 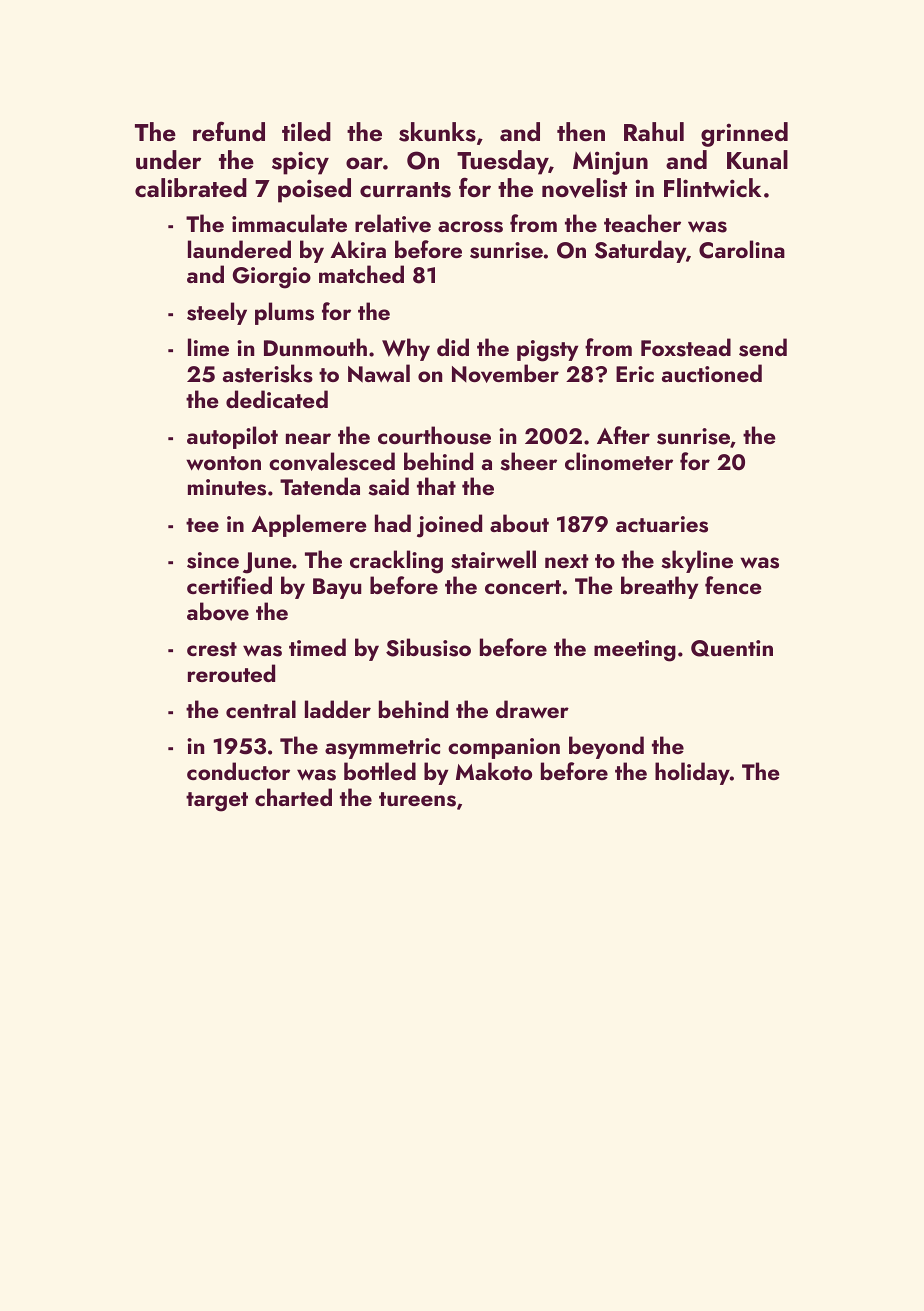 What do you see at coordinates (229, 131) in the page?
I see `refund` at bounding box center [229, 131].
